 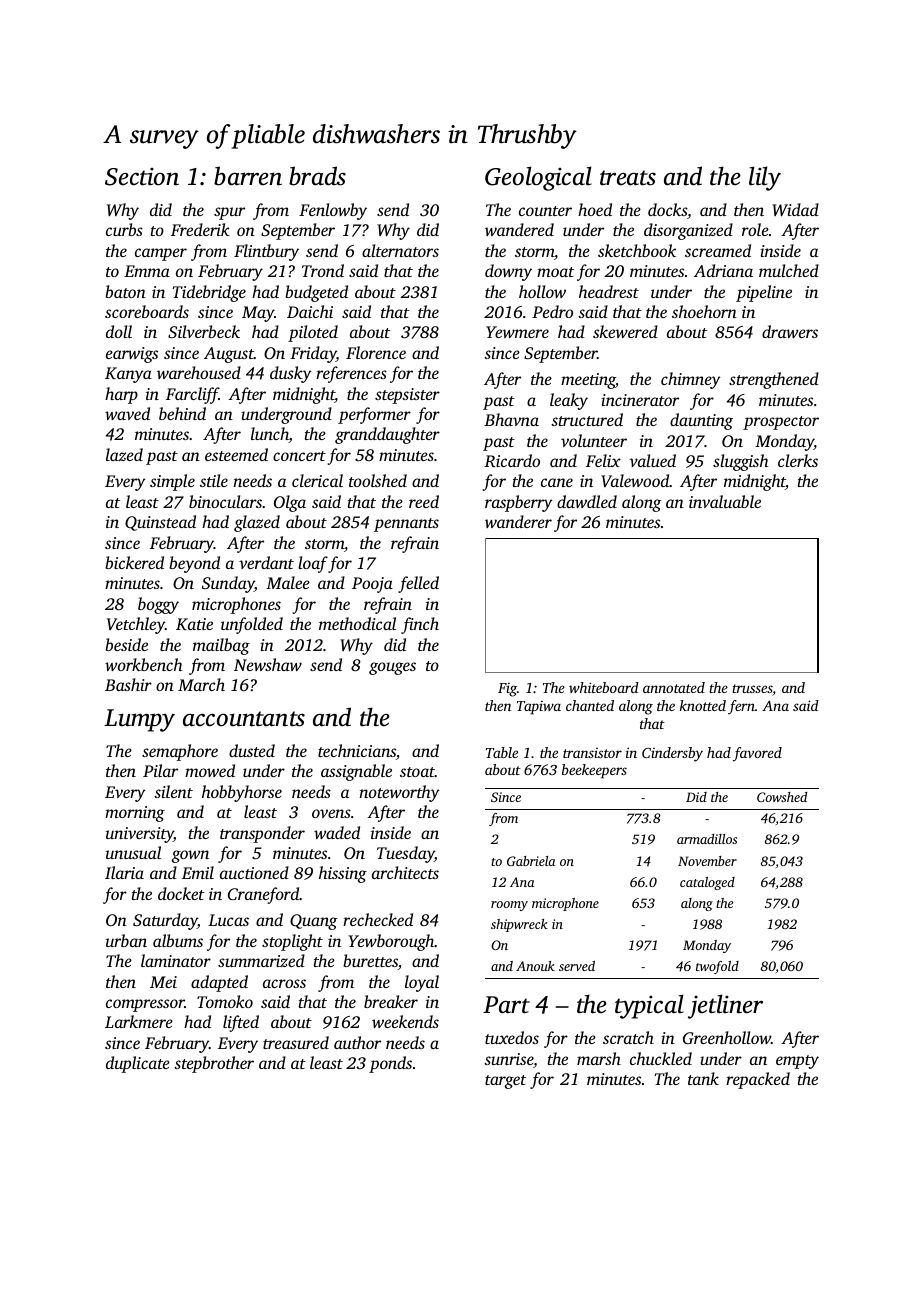 What do you see at coordinates (505, 1082) in the screenshot?
I see `target` at bounding box center [505, 1082].
